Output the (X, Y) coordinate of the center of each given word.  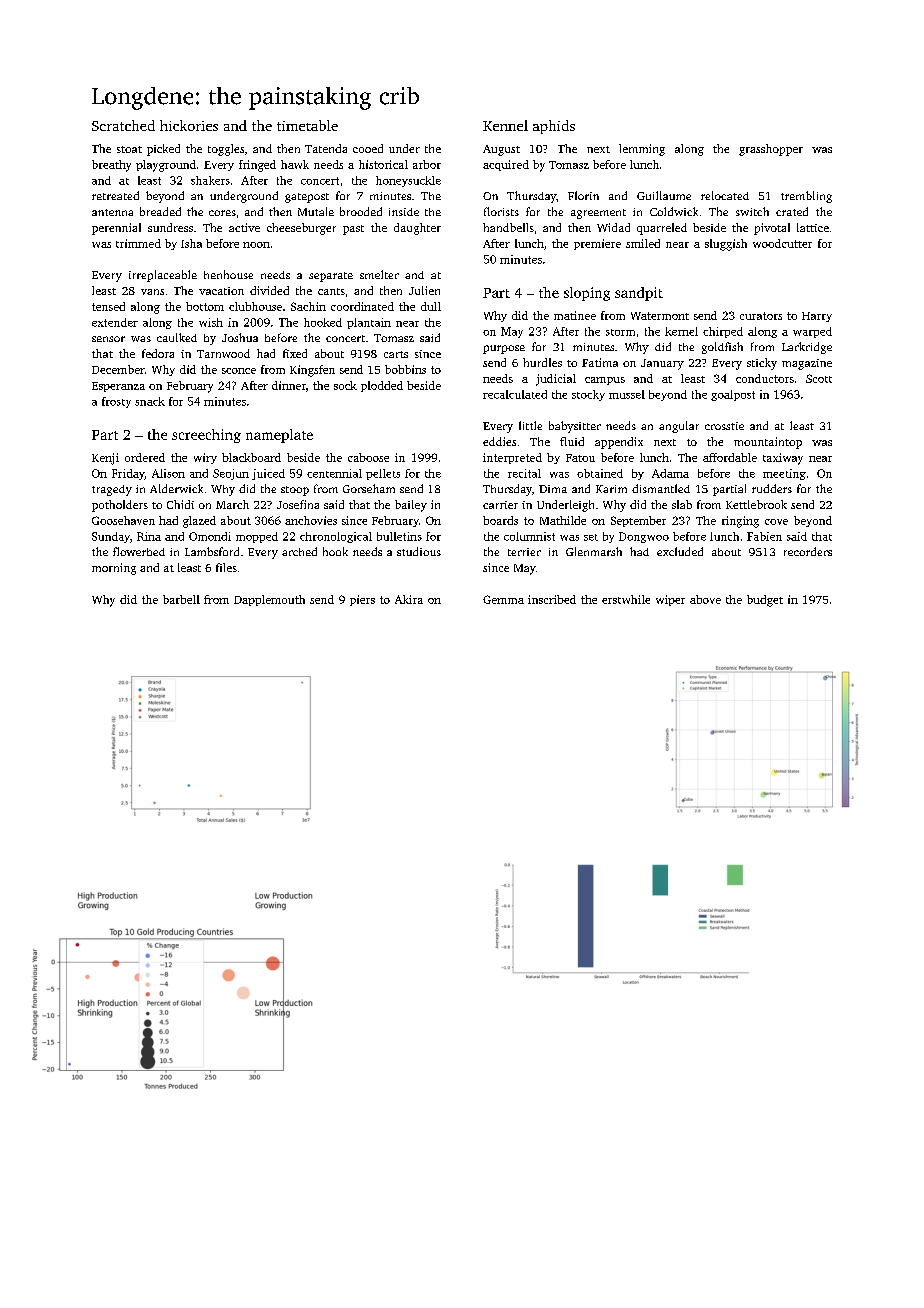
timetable (307, 125)
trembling (806, 197)
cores (222, 213)
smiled (643, 243)
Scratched (123, 125)
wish (211, 322)
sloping (587, 294)
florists (501, 211)
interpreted (512, 458)
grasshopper (771, 150)
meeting (784, 474)
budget (765, 601)
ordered (145, 457)
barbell (181, 599)
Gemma (503, 599)
